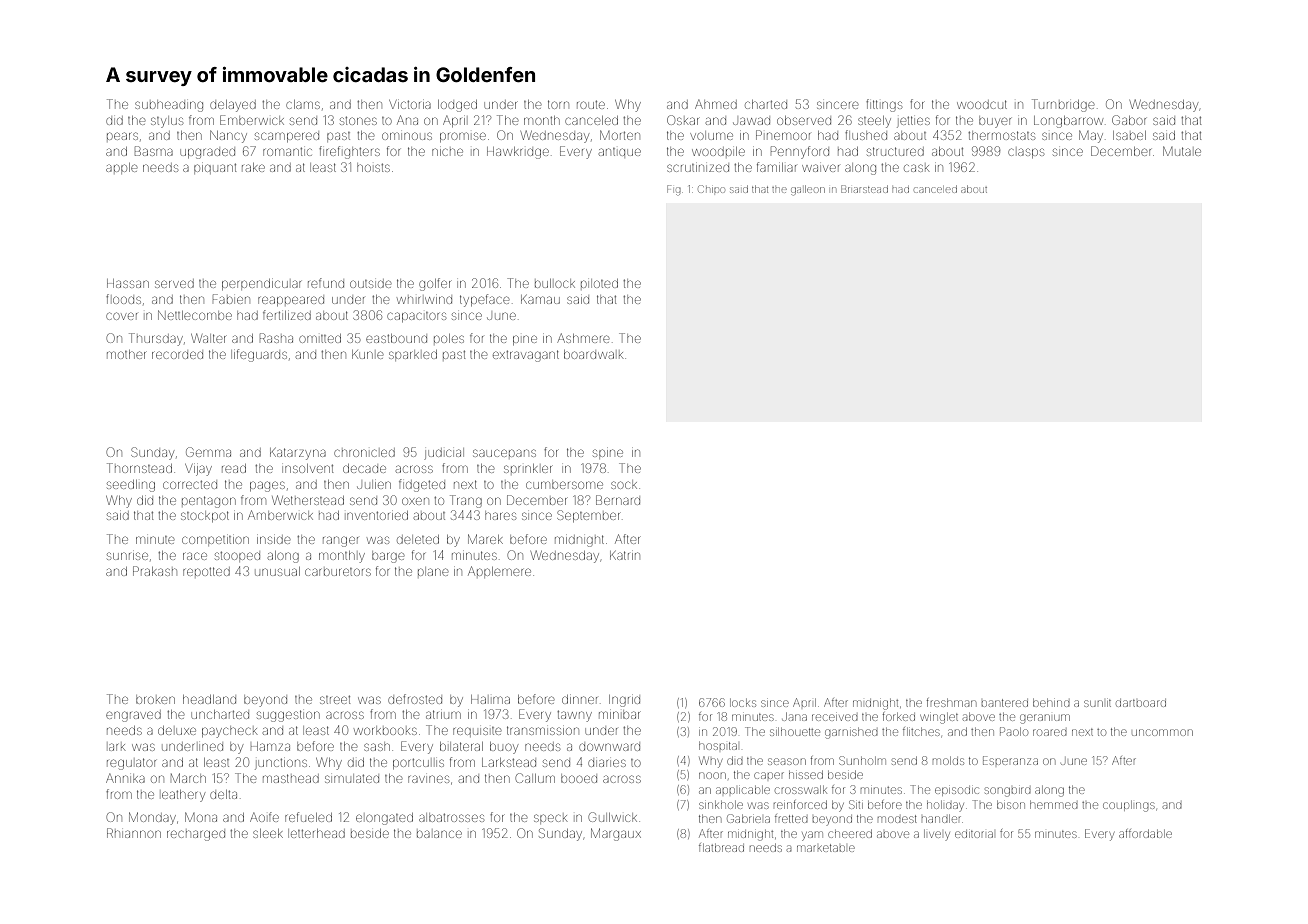  Describe the element at coordinates (1141, 703) in the image. I see `dartboard` at that location.
